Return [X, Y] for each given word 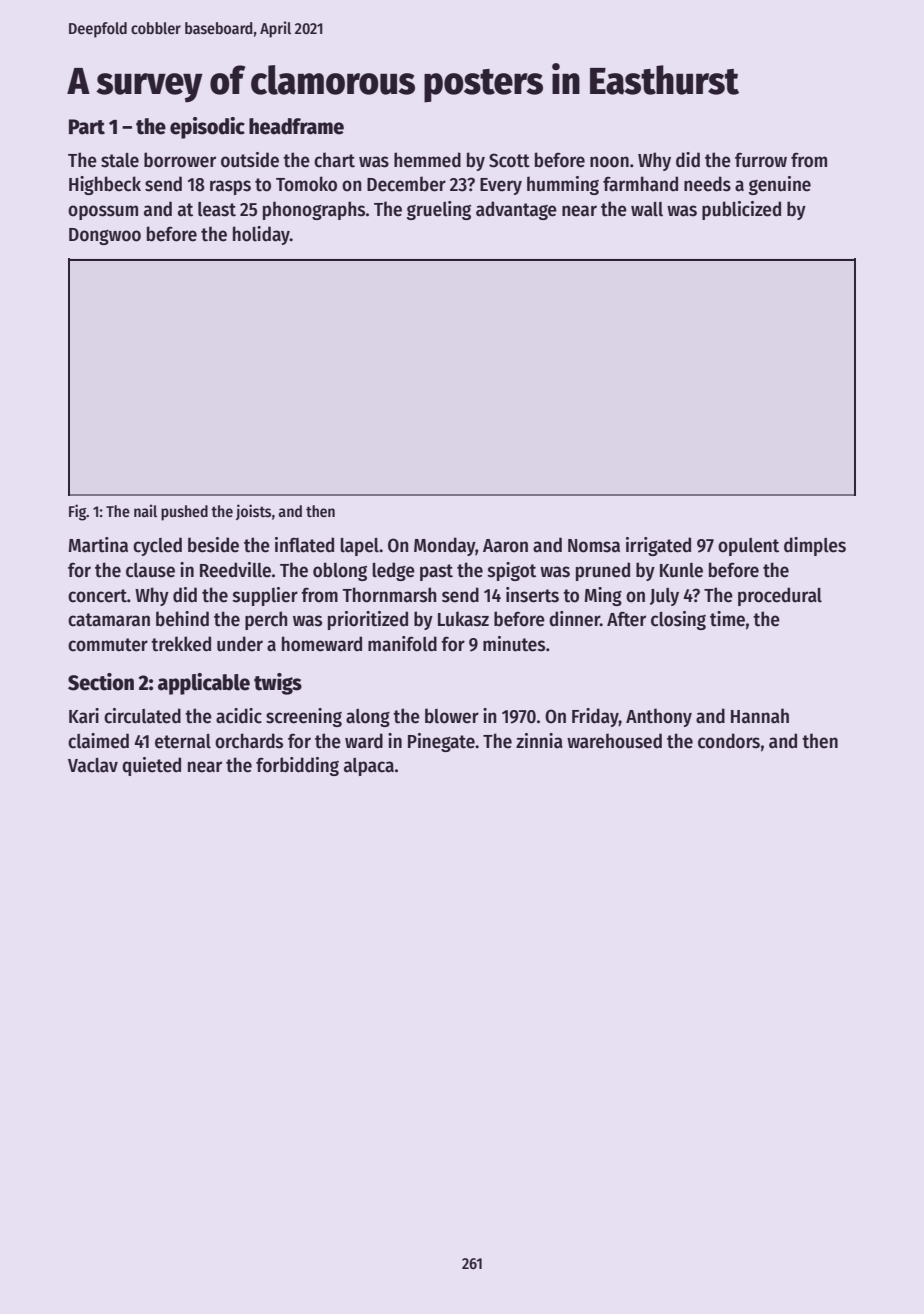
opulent [748, 547]
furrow [761, 160]
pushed [184, 513]
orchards [249, 741]
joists [253, 512]
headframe [296, 126]
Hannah [760, 716]
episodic [207, 128]
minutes [514, 644]
